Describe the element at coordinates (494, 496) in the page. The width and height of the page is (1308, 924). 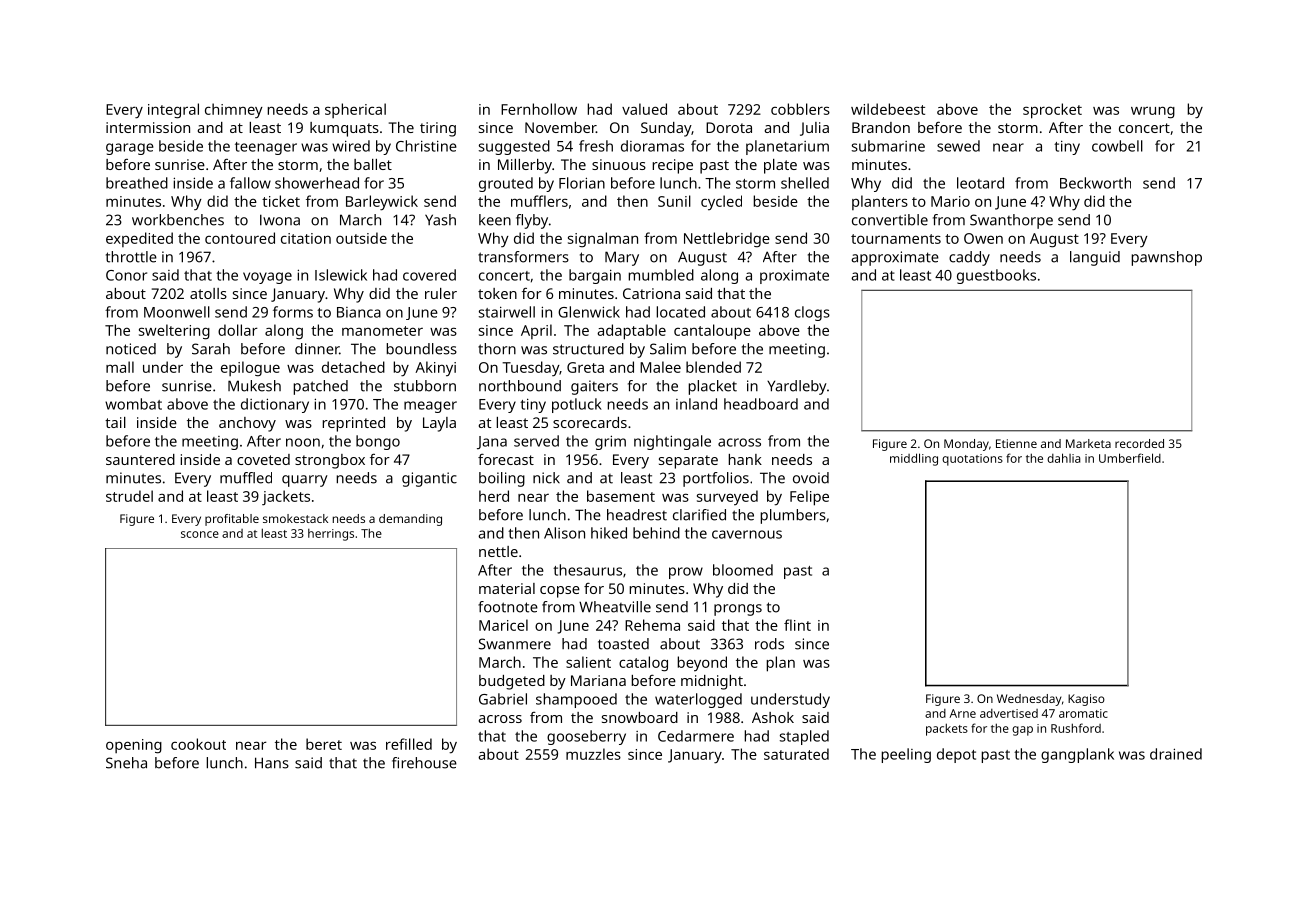
I see `herd` at that location.
